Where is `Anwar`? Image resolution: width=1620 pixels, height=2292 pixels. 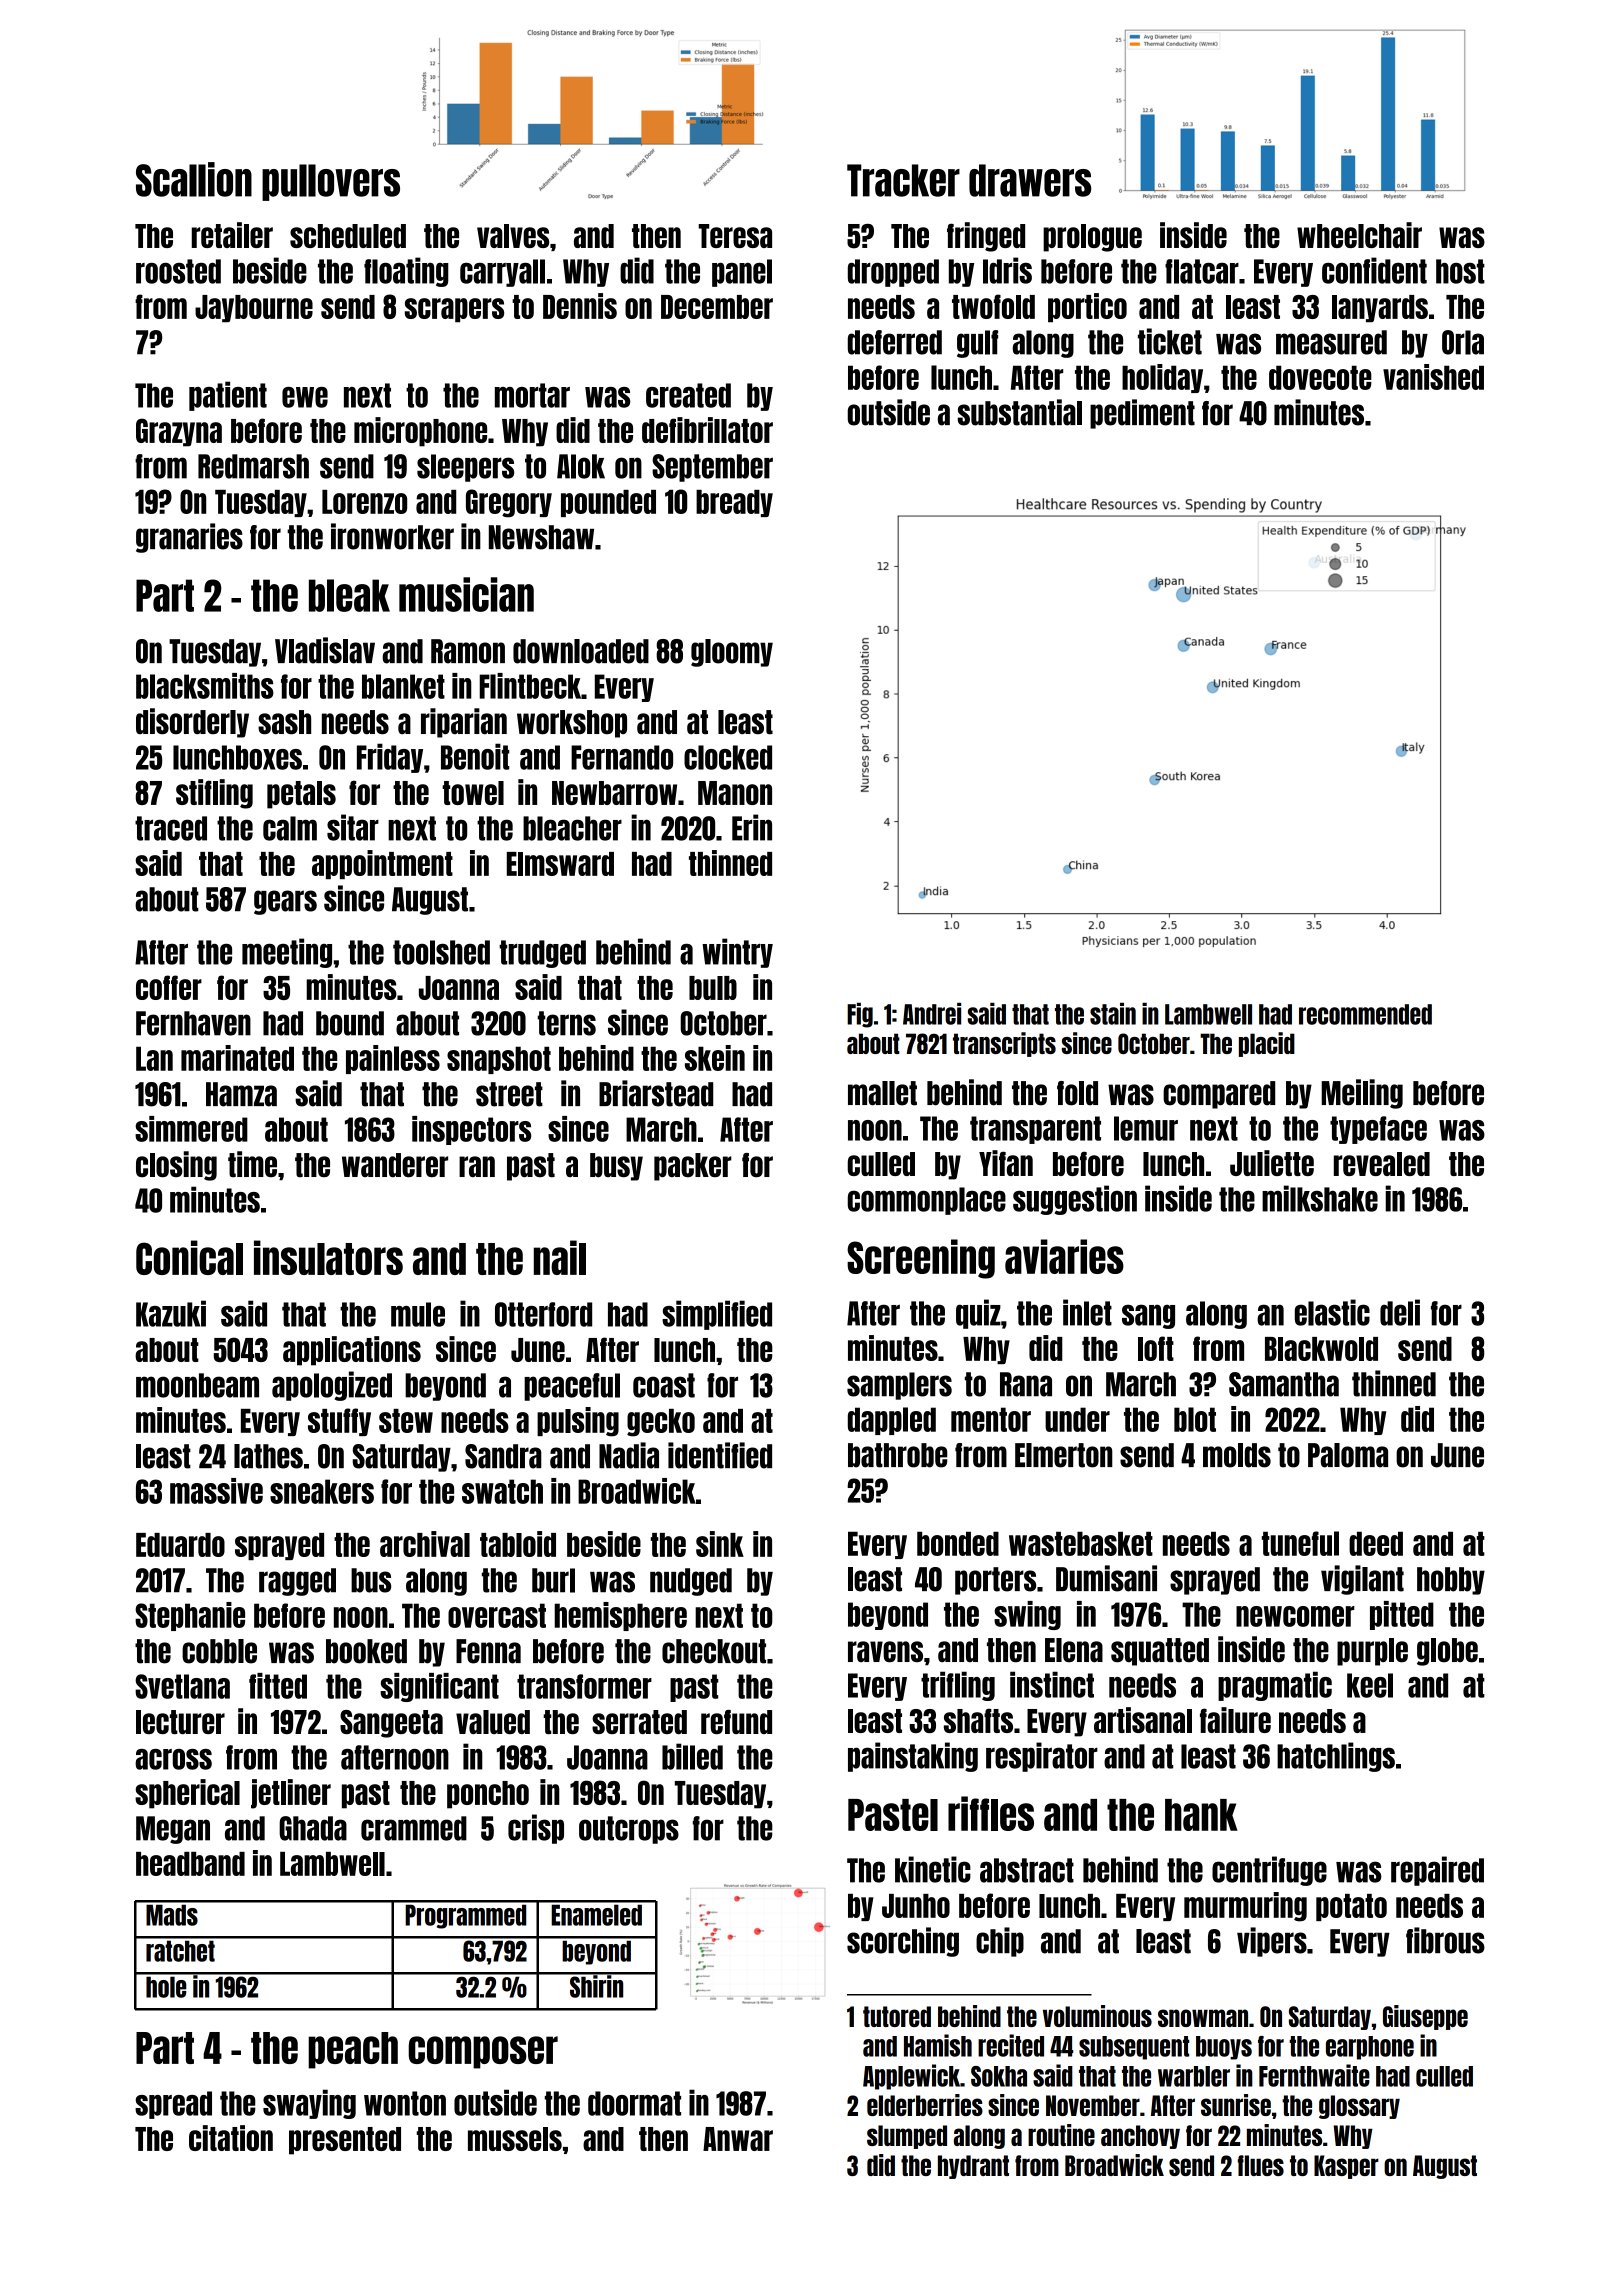
Anwar is located at coordinates (738, 2139).
